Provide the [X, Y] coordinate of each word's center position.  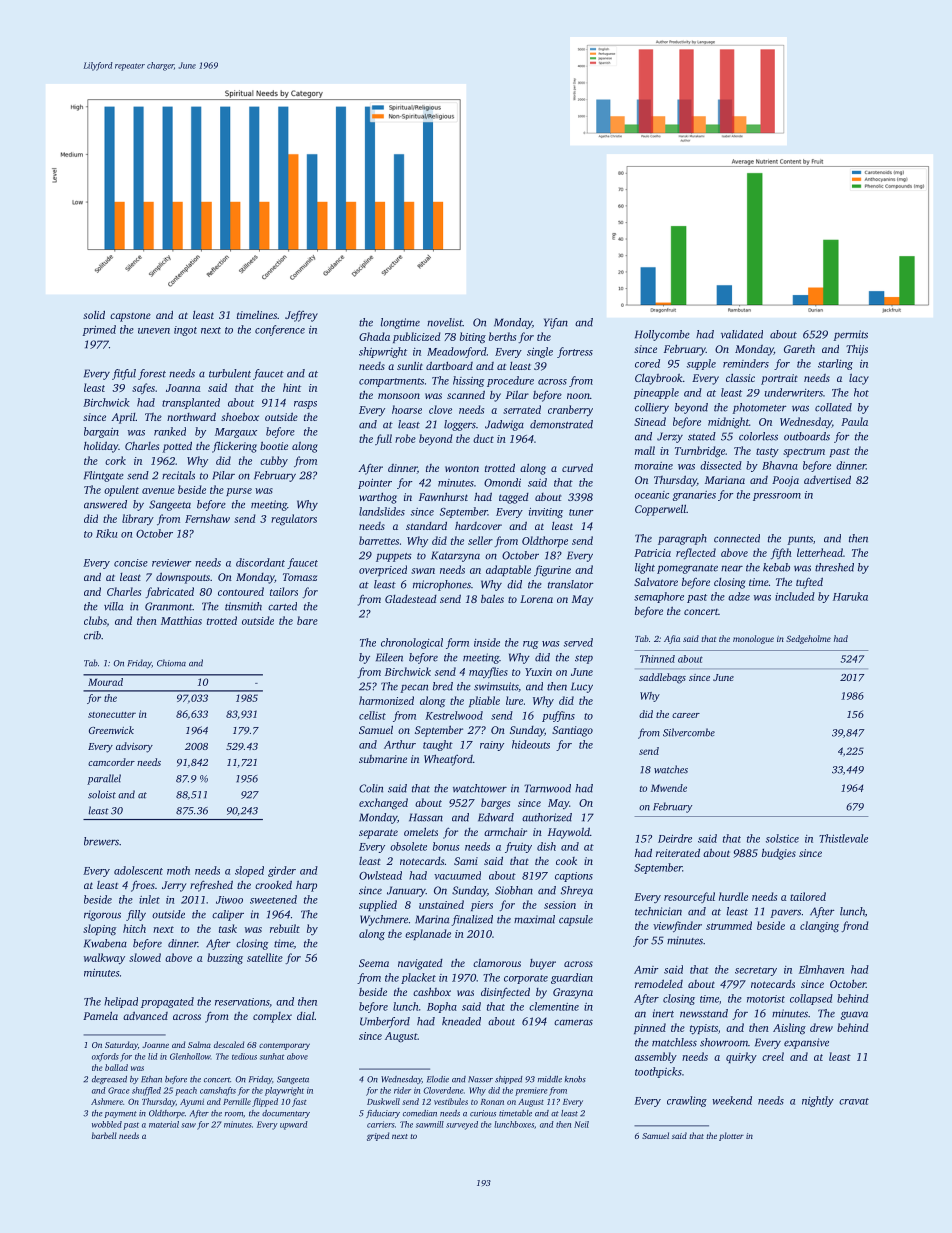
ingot [185, 331]
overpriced [383, 570]
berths [502, 336]
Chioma [171, 663]
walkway [104, 959]
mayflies [488, 673]
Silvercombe [689, 732]
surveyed [462, 1125]
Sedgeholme [808, 639]
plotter [731, 1136]
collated [833, 407]
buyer [543, 964]
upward [294, 1125]
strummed [729, 925]
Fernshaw [207, 518]
